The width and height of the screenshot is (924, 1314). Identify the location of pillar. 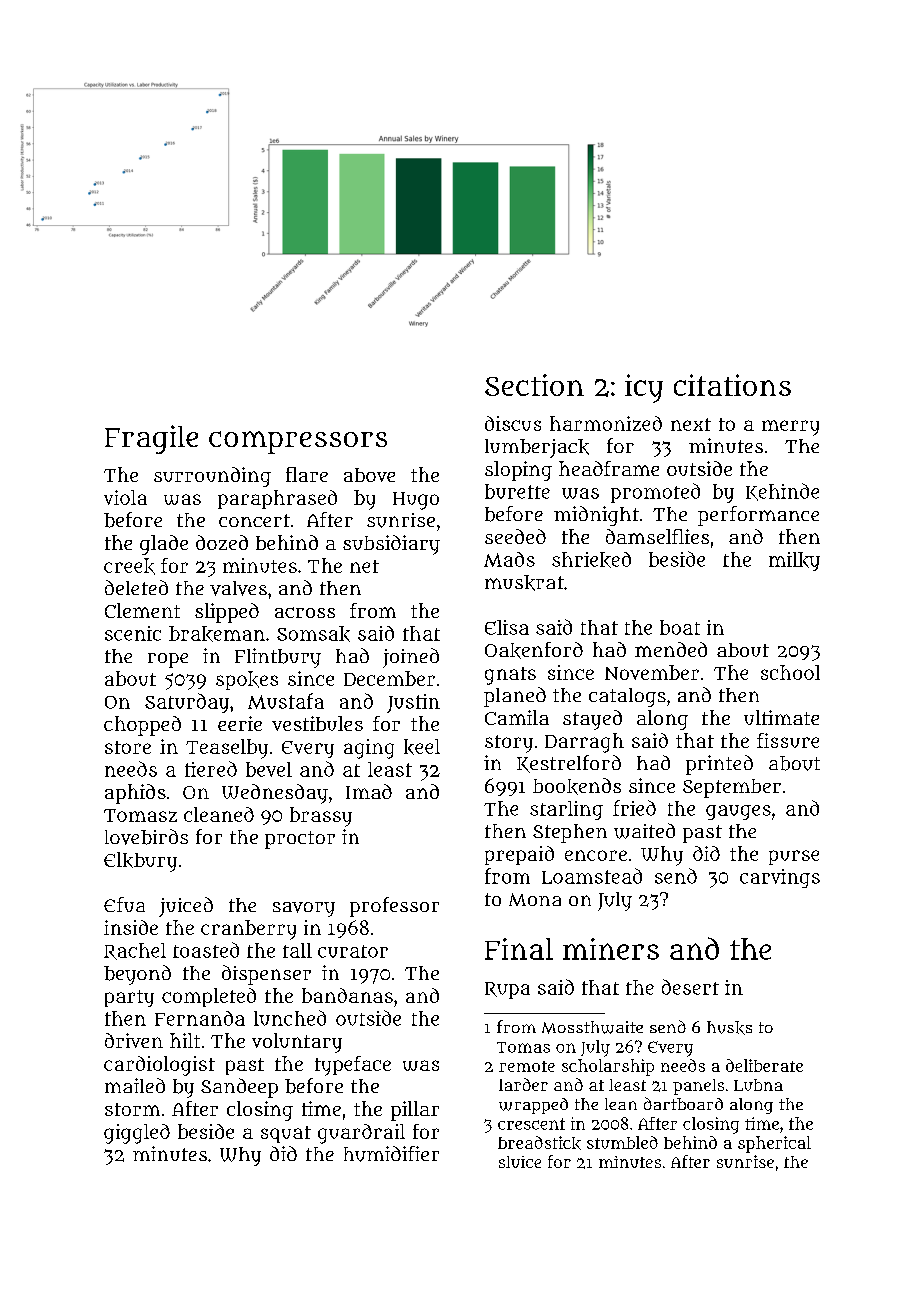
(415, 1111).
